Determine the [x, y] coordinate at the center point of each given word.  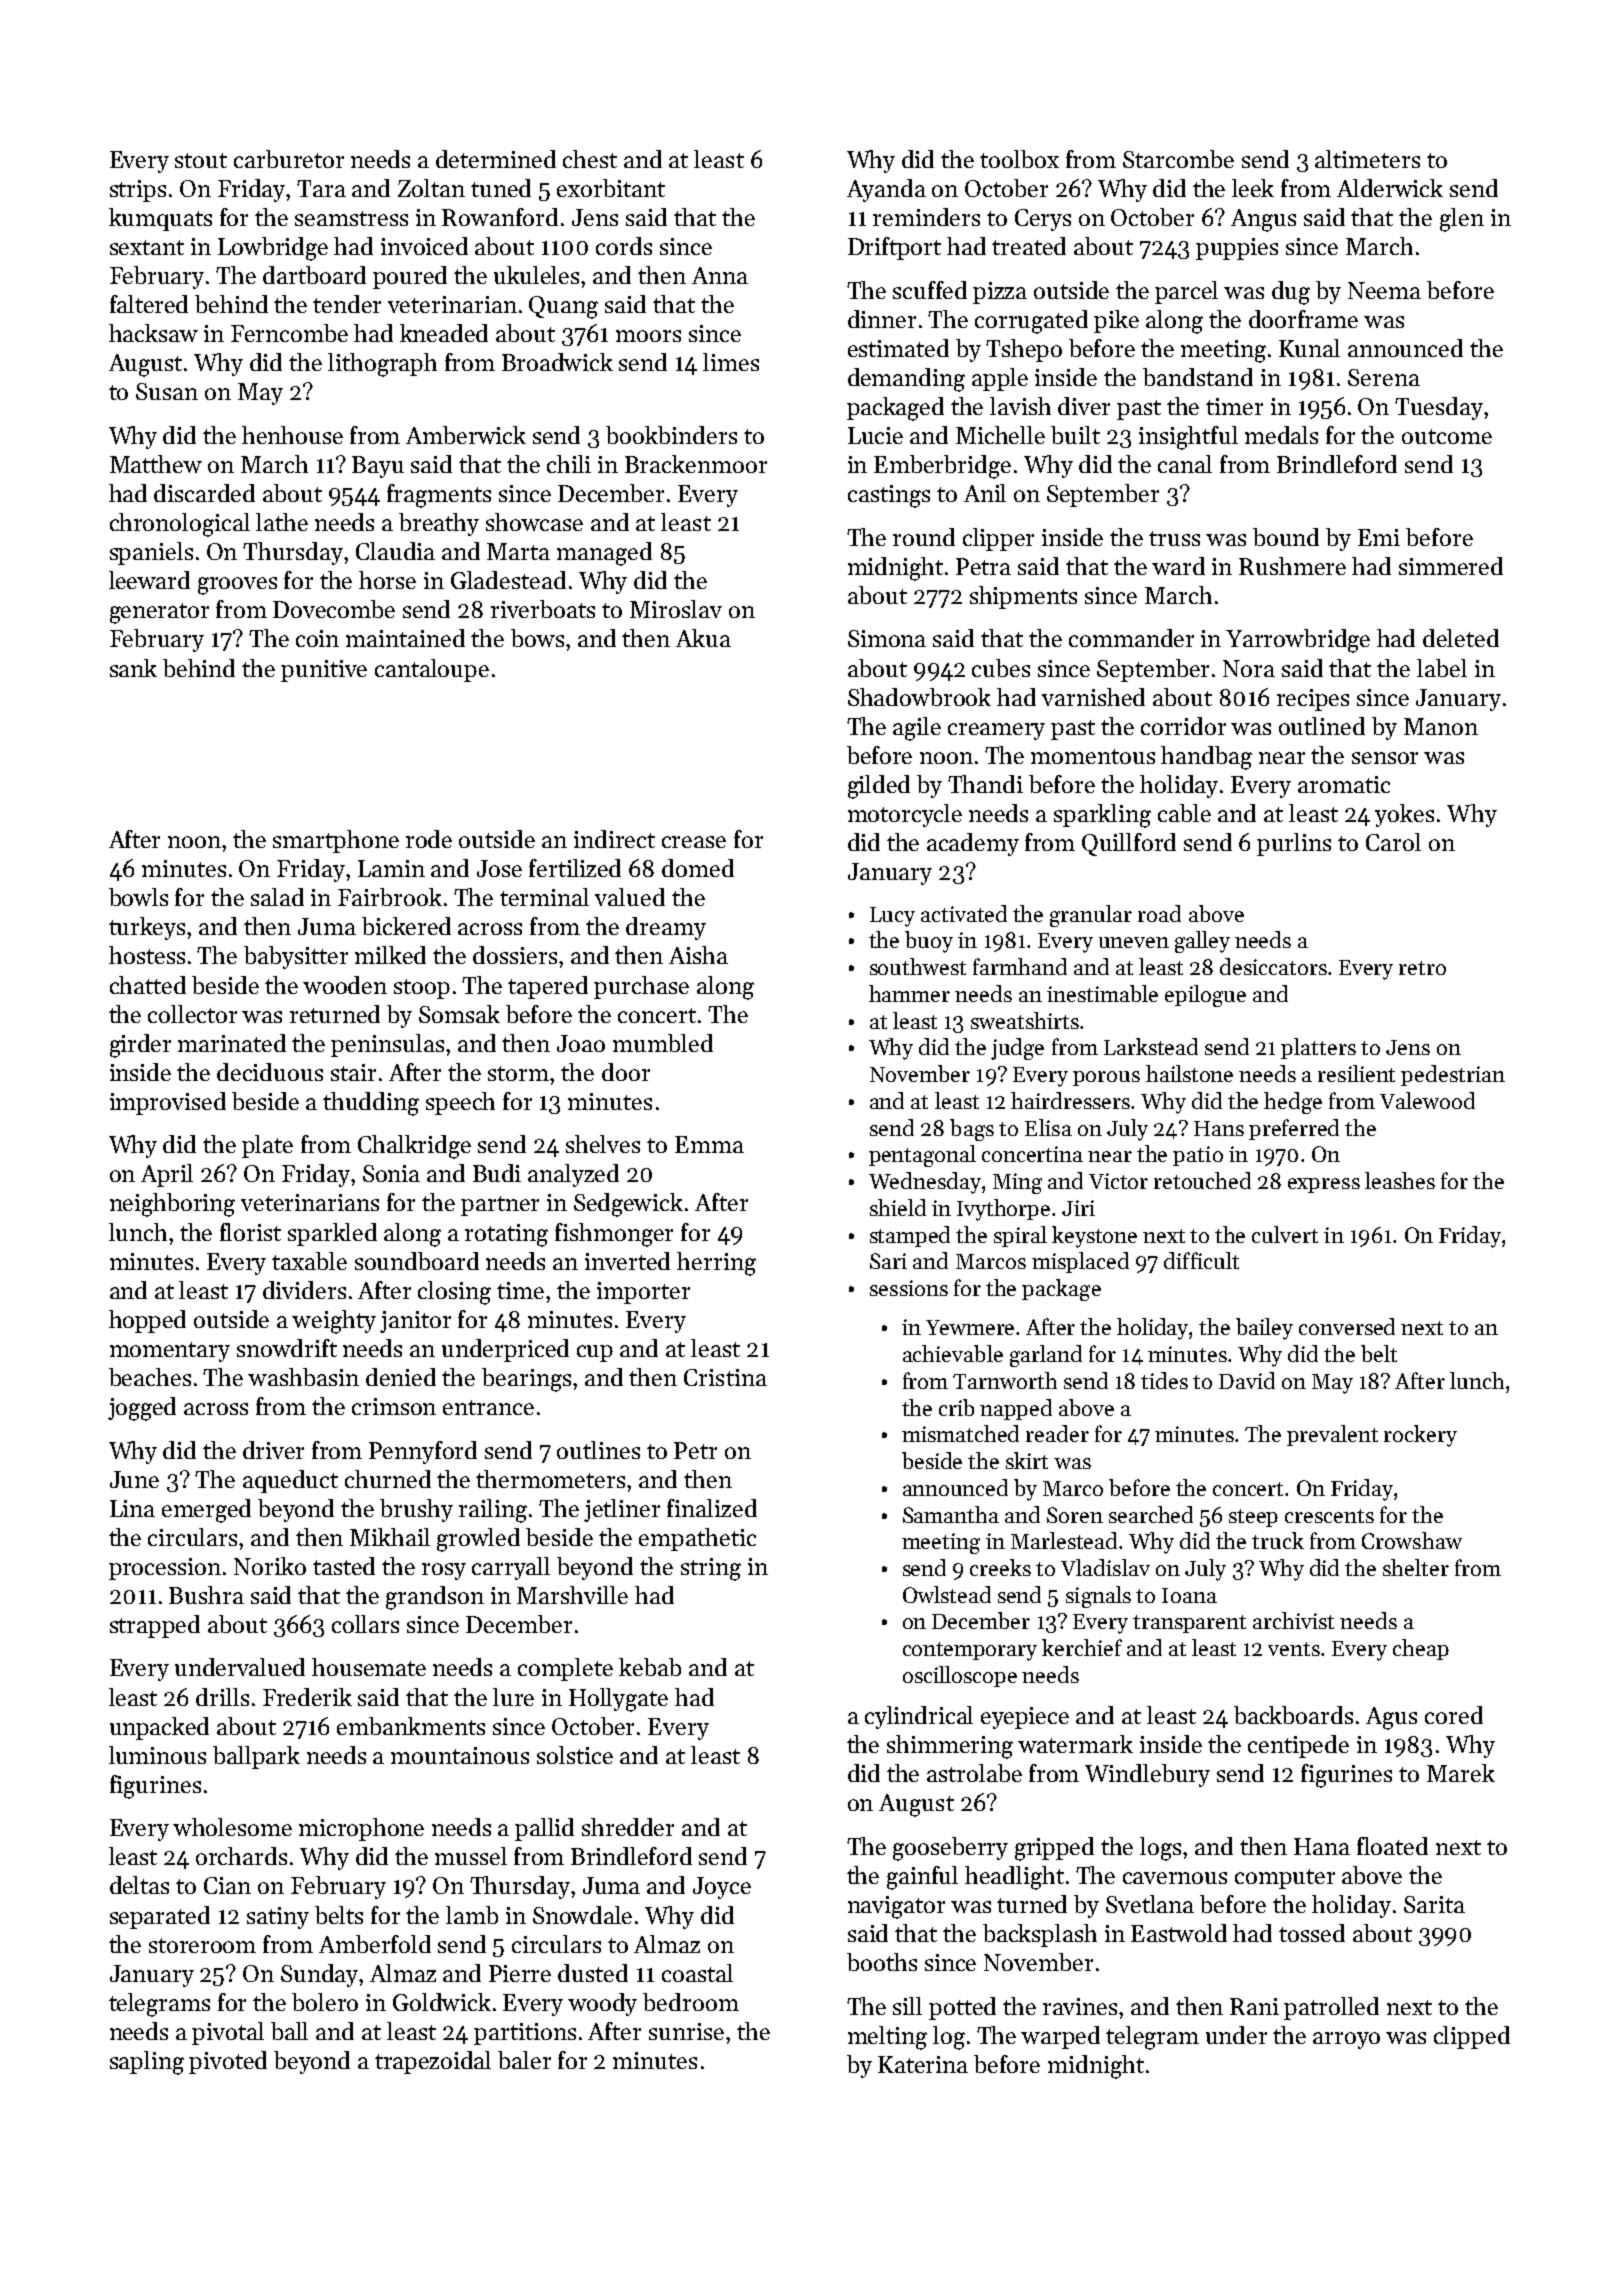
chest [590, 159]
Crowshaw [1412, 1540]
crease [694, 842]
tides [1164, 1380]
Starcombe [1178, 159]
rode [429, 839]
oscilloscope [960, 1676]
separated [160, 1917]
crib [956, 1407]
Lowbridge [273, 249]
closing [454, 1293]
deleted [1461, 638]
